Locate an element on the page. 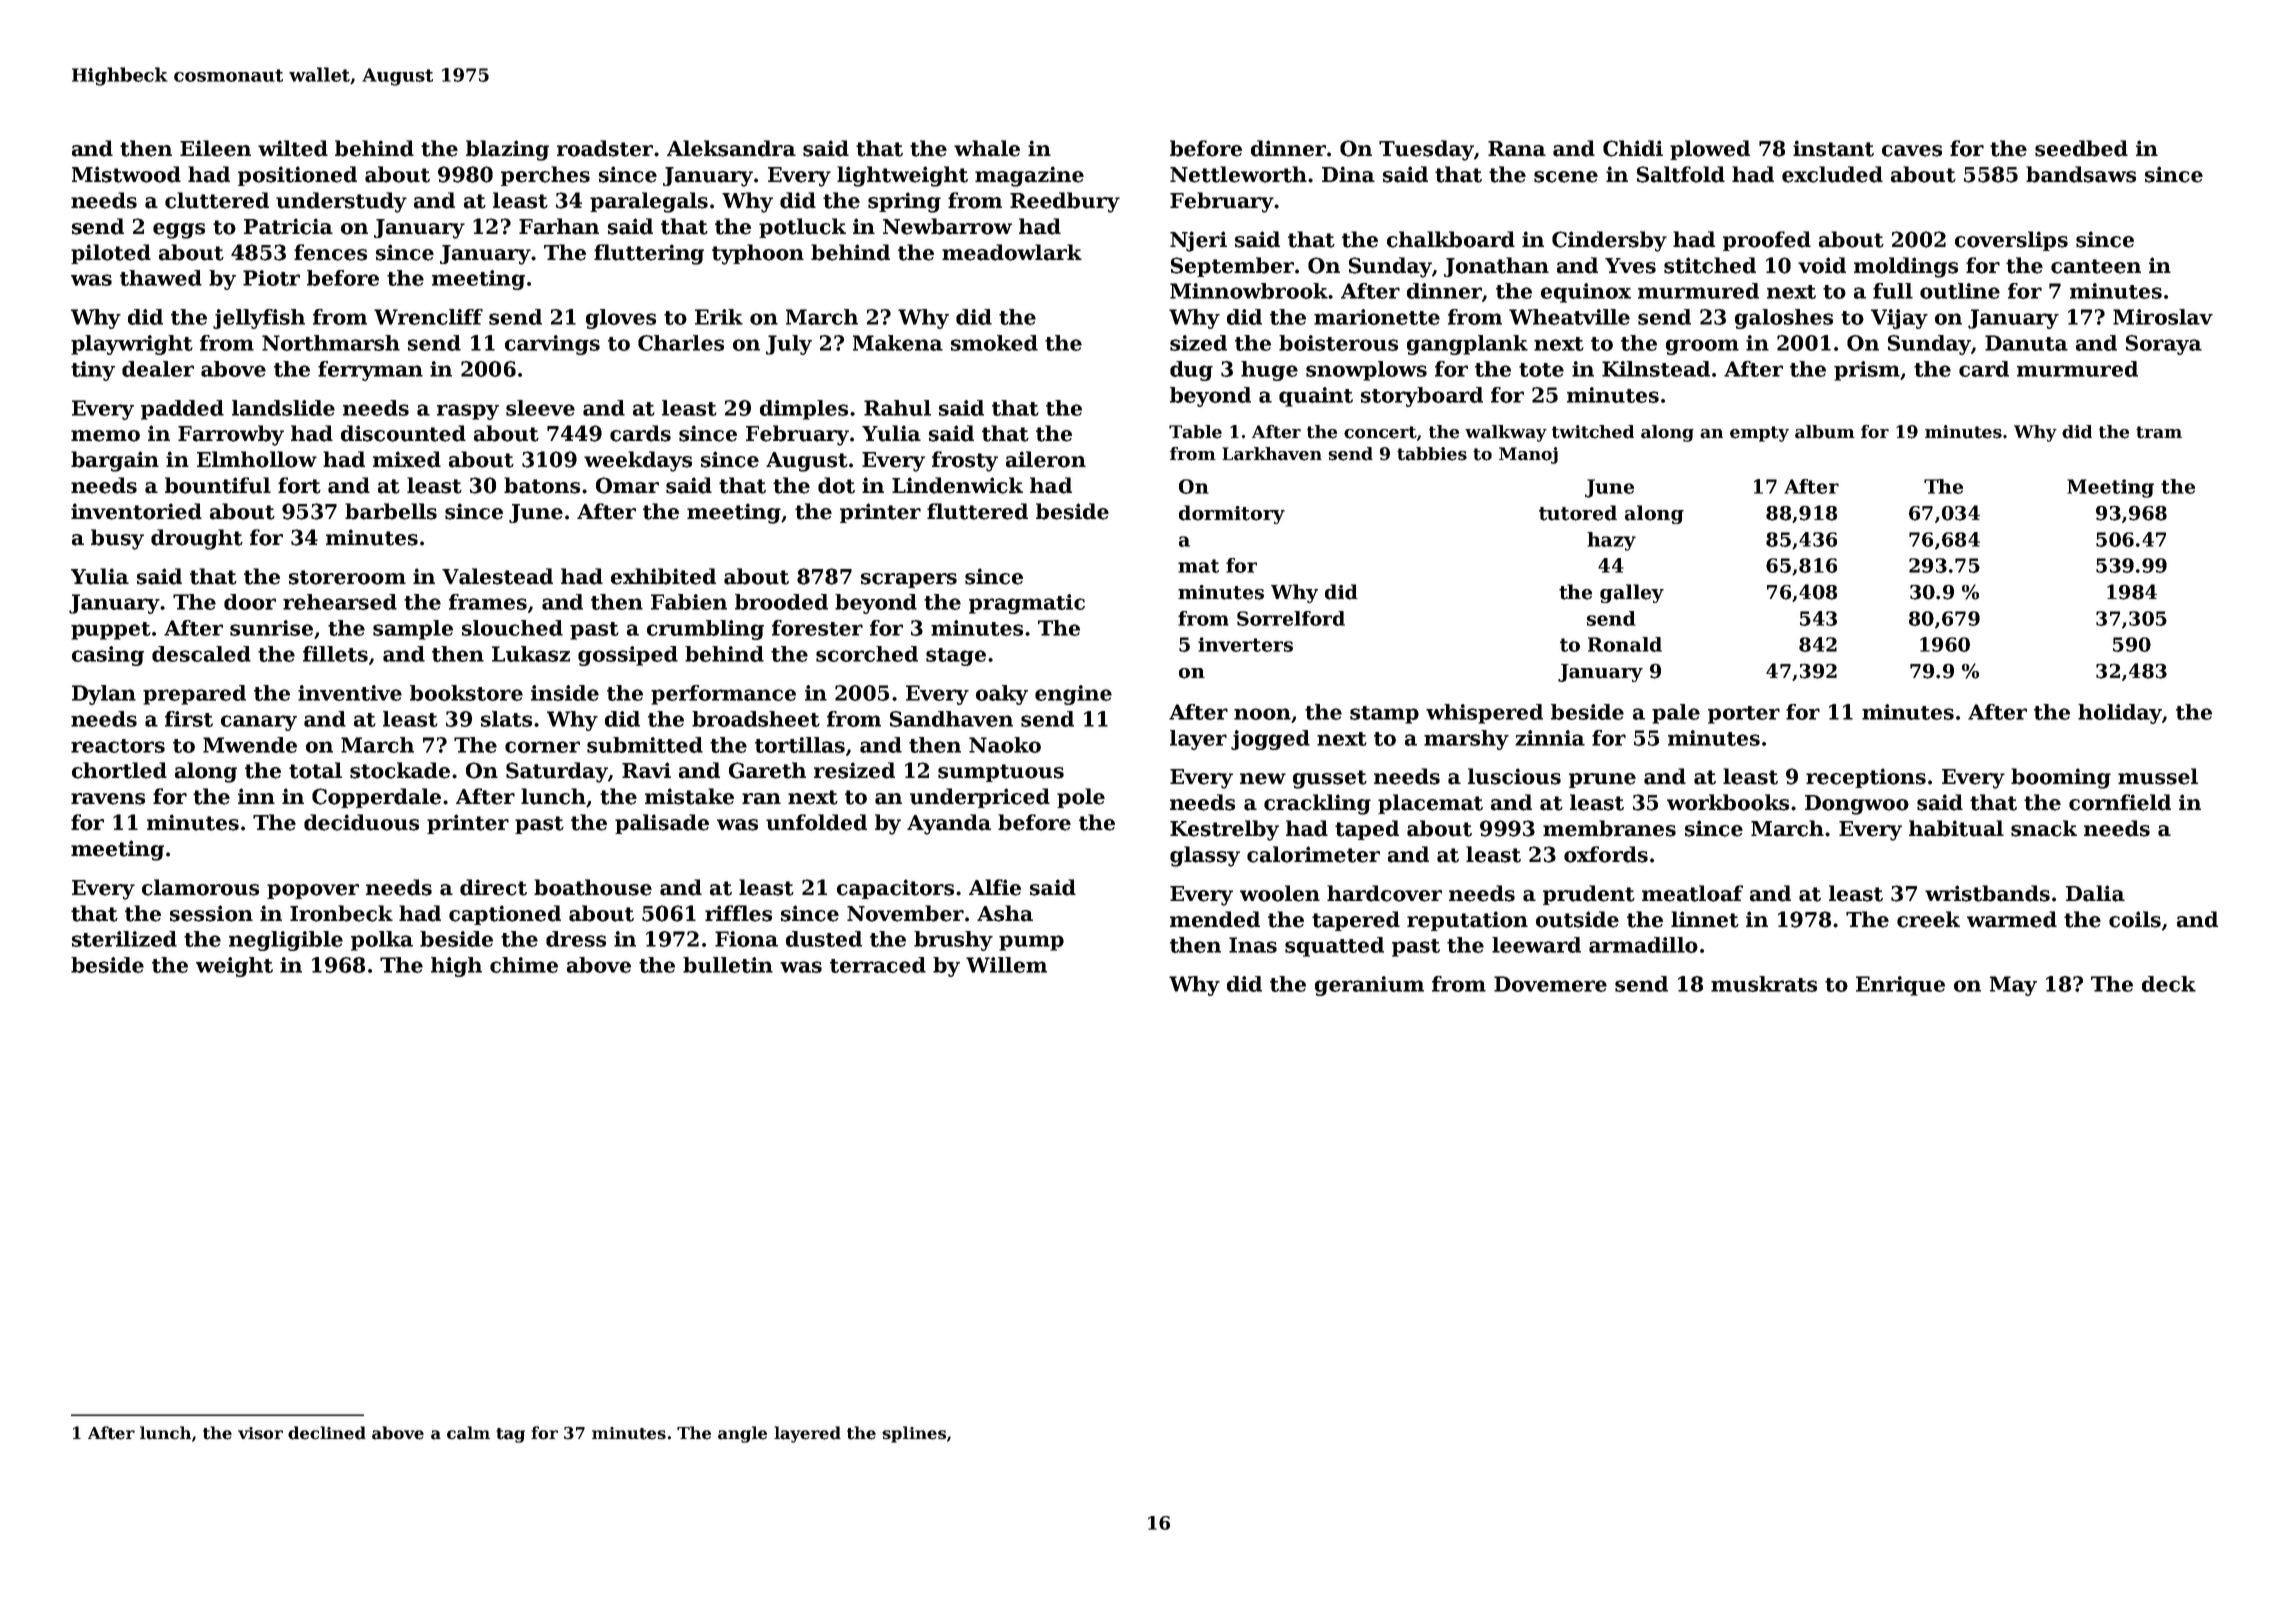 The width and height of the image is (2292, 1620). smoked is located at coordinates (994, 343).
